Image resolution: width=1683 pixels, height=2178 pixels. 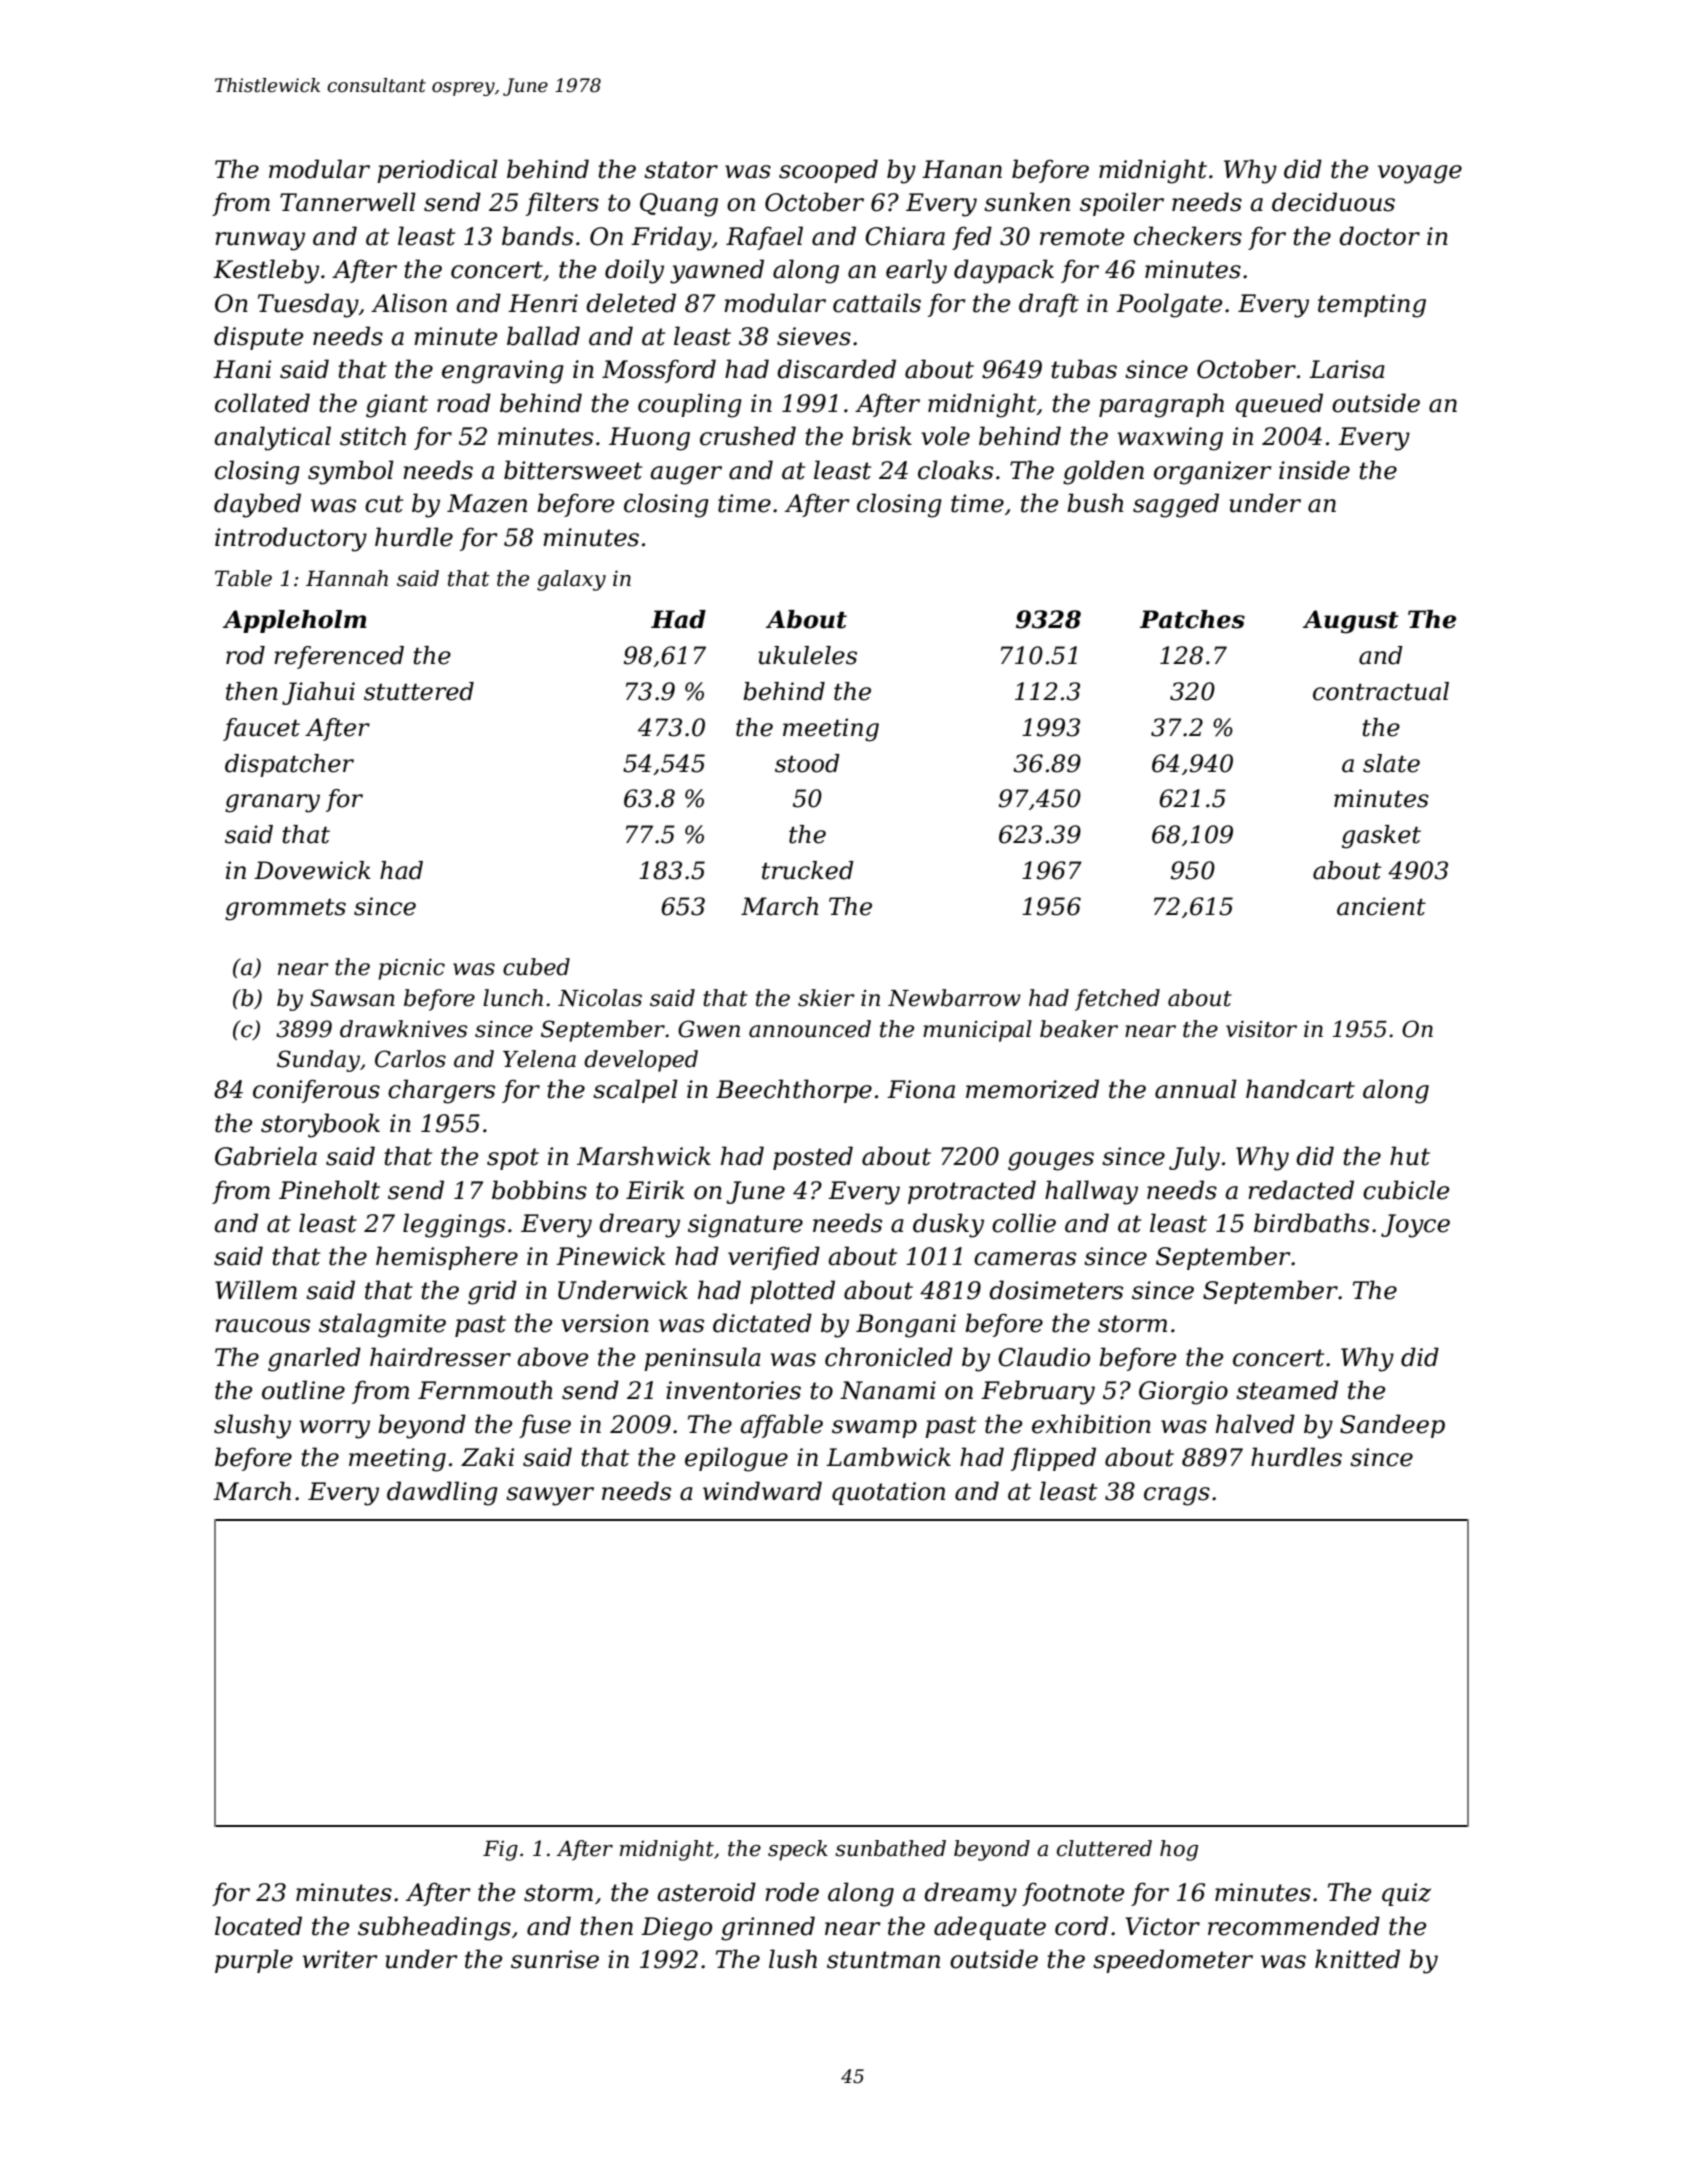 What do you see at coordinates (1420, 174) in the screenshot?
I see `voyage` at bounding box center [1420, 174].
